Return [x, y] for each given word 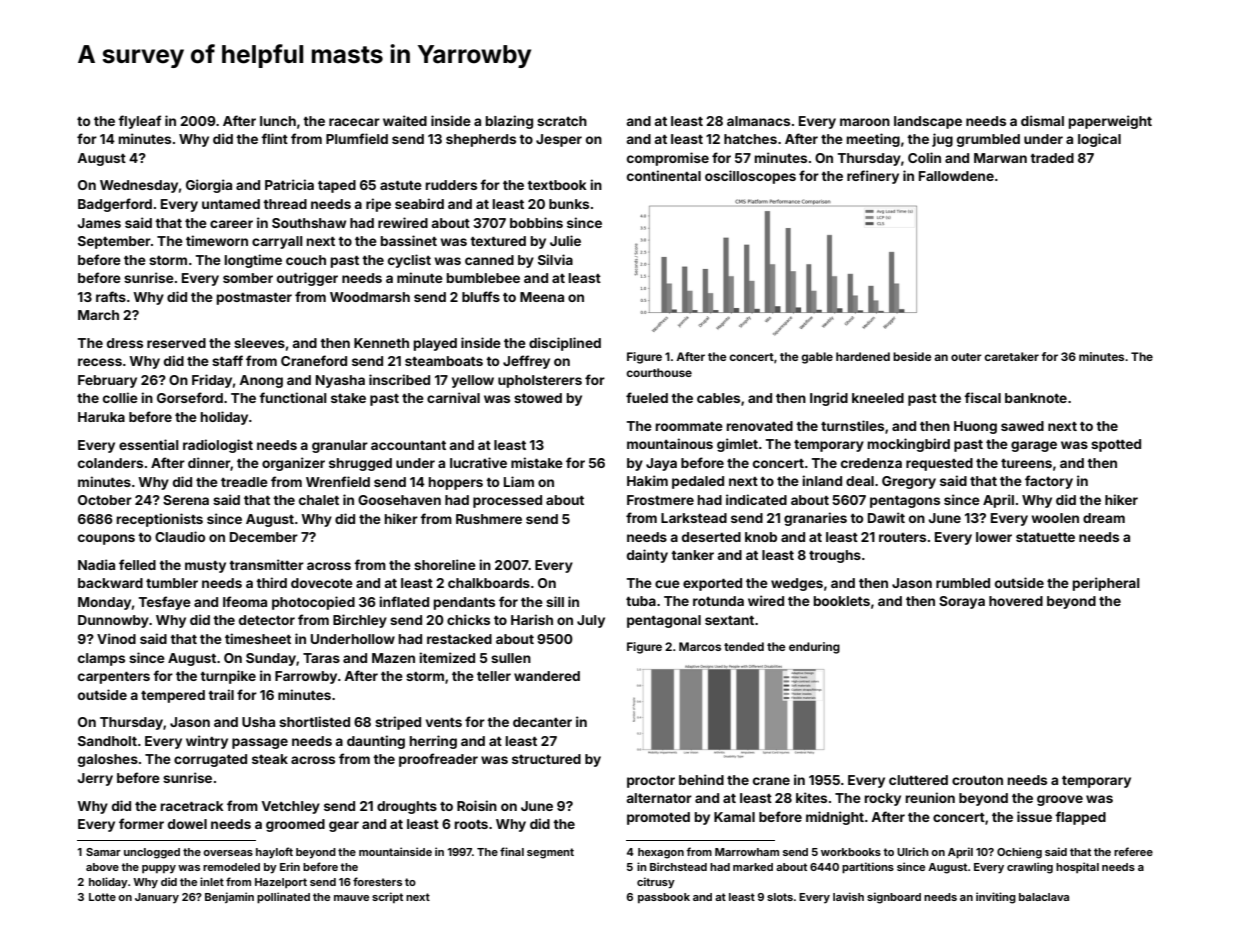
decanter [542, 722]
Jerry [95, 779]
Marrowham [747, 852]
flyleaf [139, 122]
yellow [473, 381]
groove [1060, 800]
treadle [244, 482]
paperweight [1110, 122]
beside [912, 356]
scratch [562, 121]
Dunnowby [113, 621]
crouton [977, 780]
